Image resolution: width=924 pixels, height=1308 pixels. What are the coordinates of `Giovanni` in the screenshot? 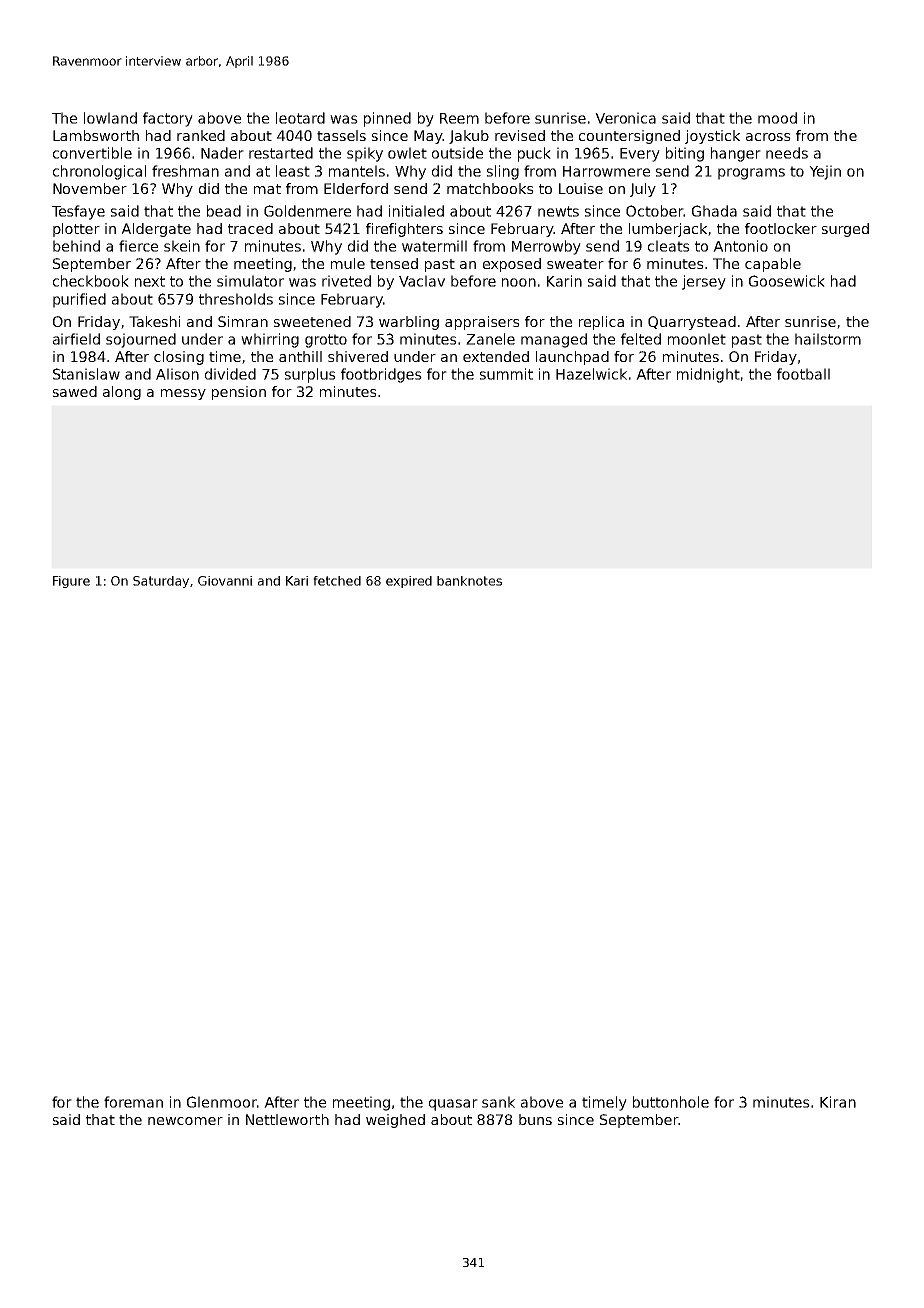 It's located at (225, 581).
